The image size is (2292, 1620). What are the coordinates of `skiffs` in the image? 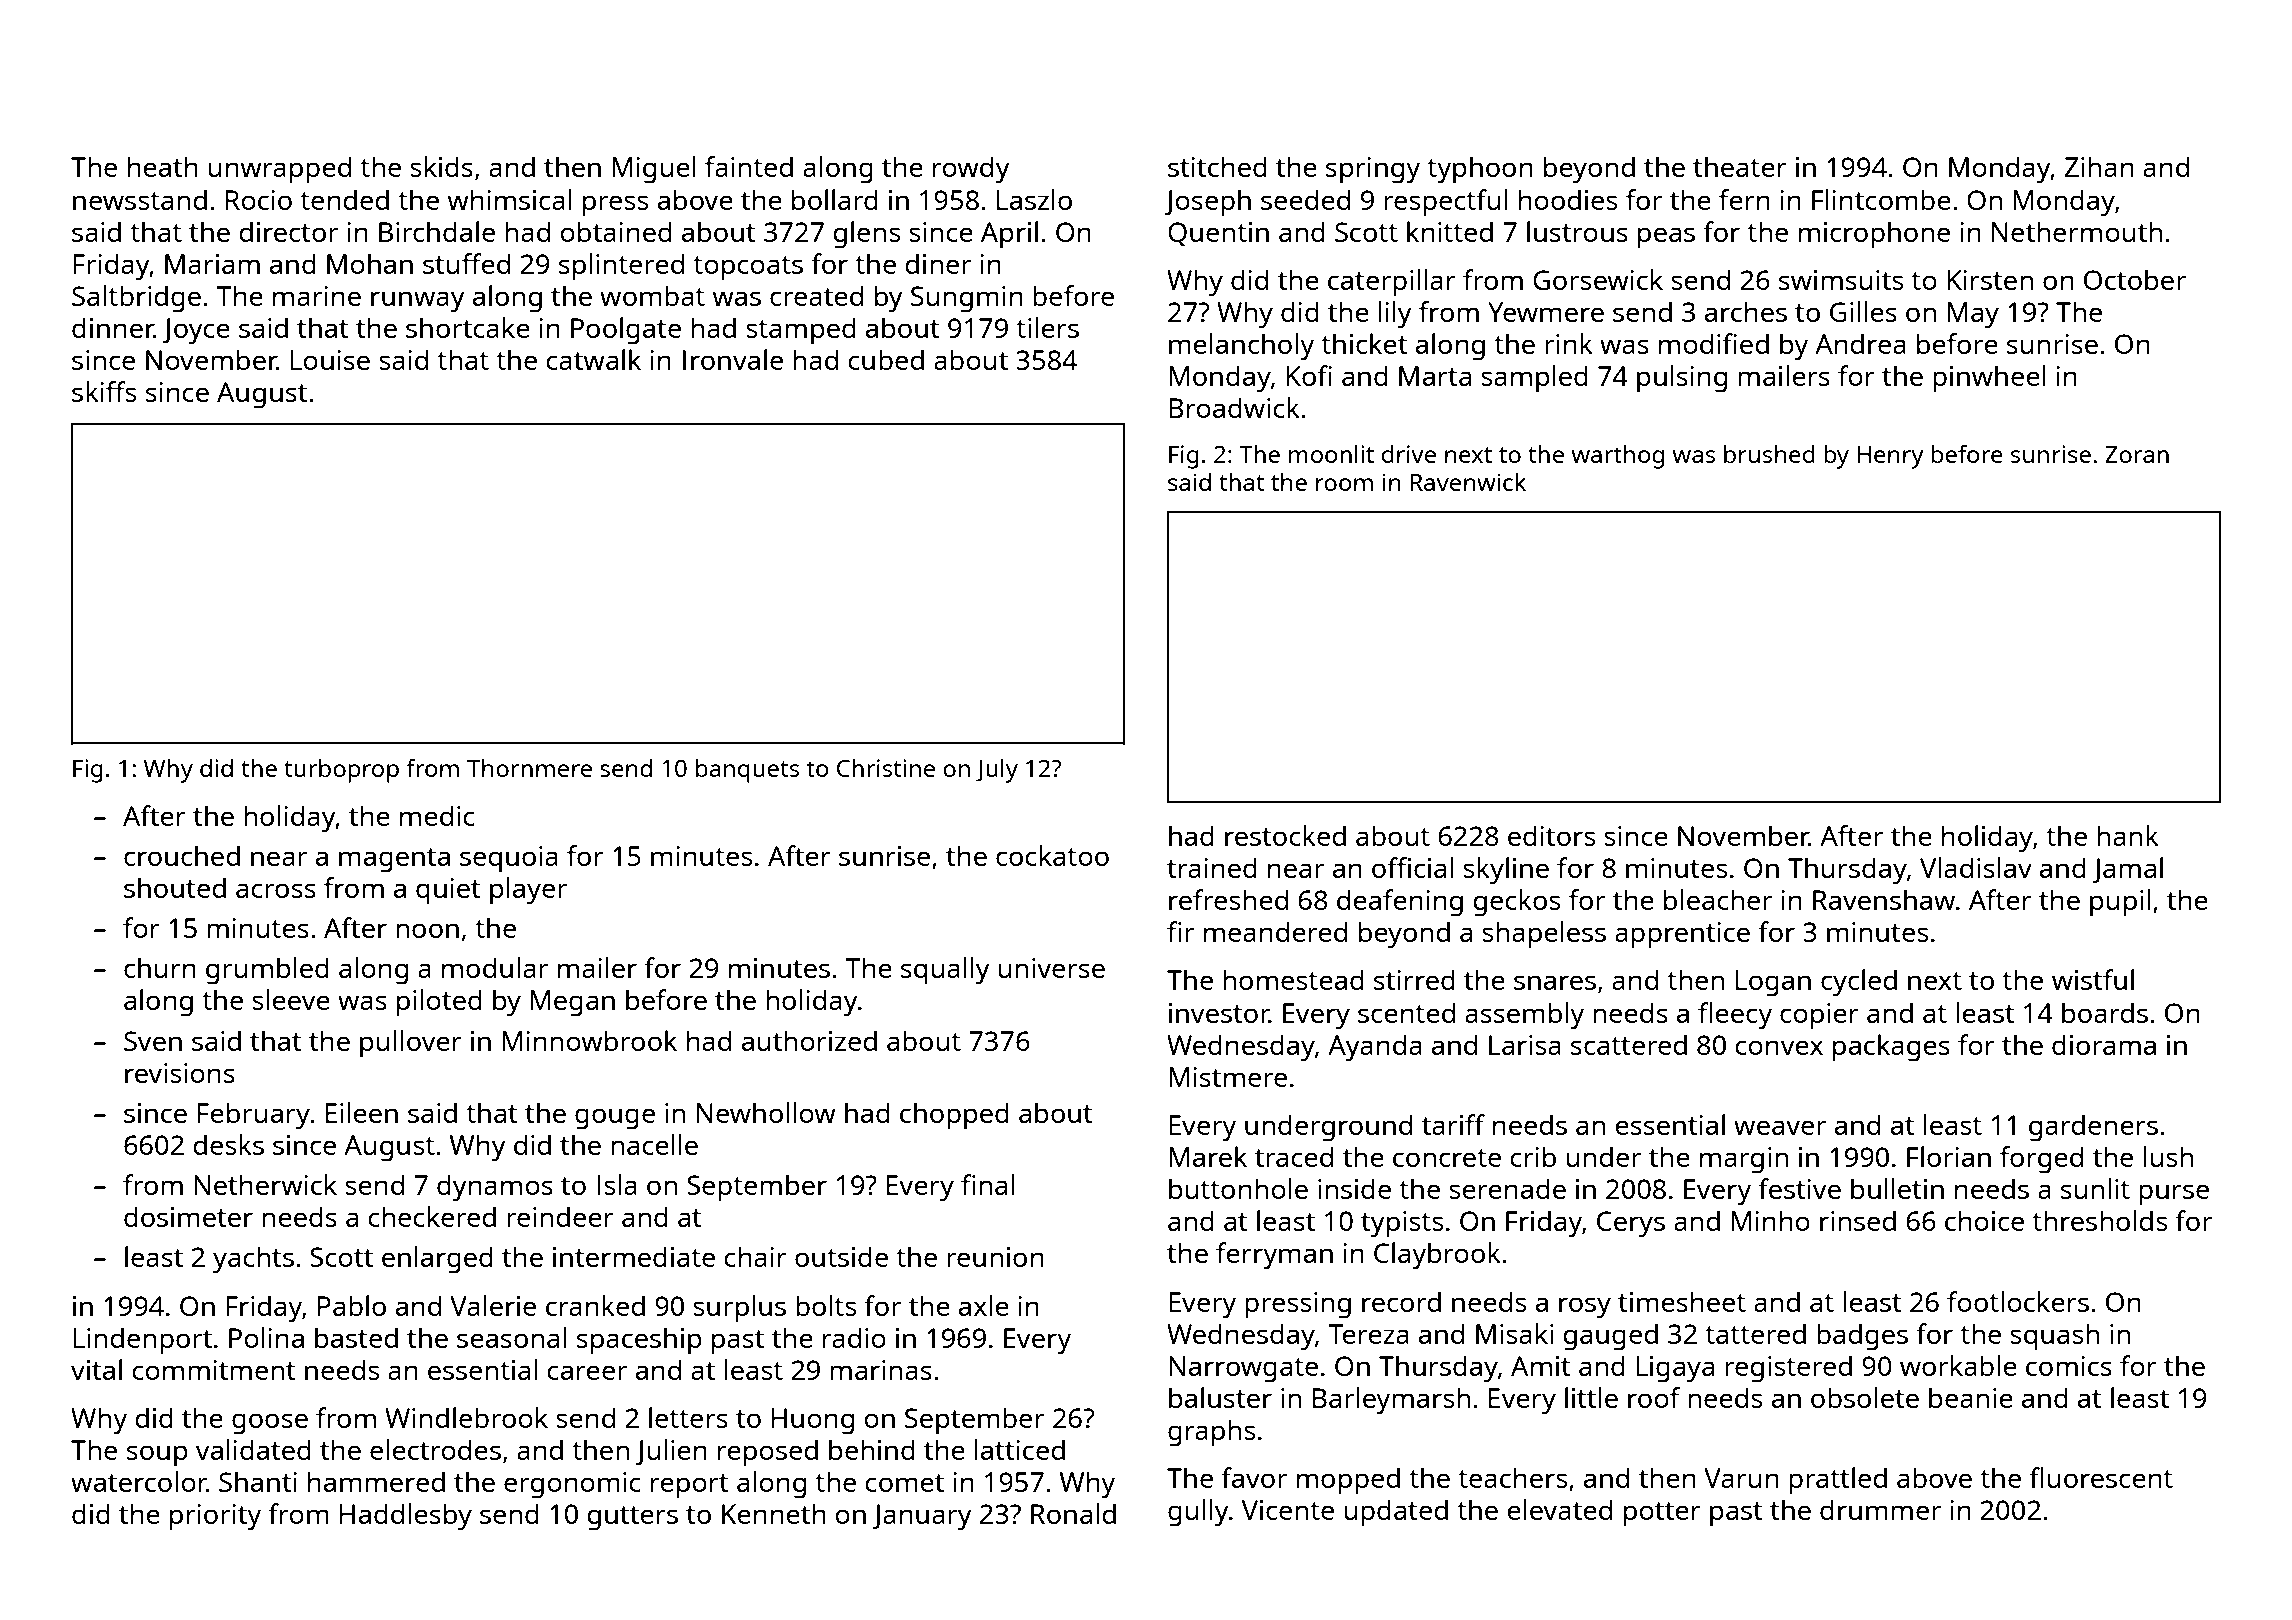 It's located at (104, 391).
